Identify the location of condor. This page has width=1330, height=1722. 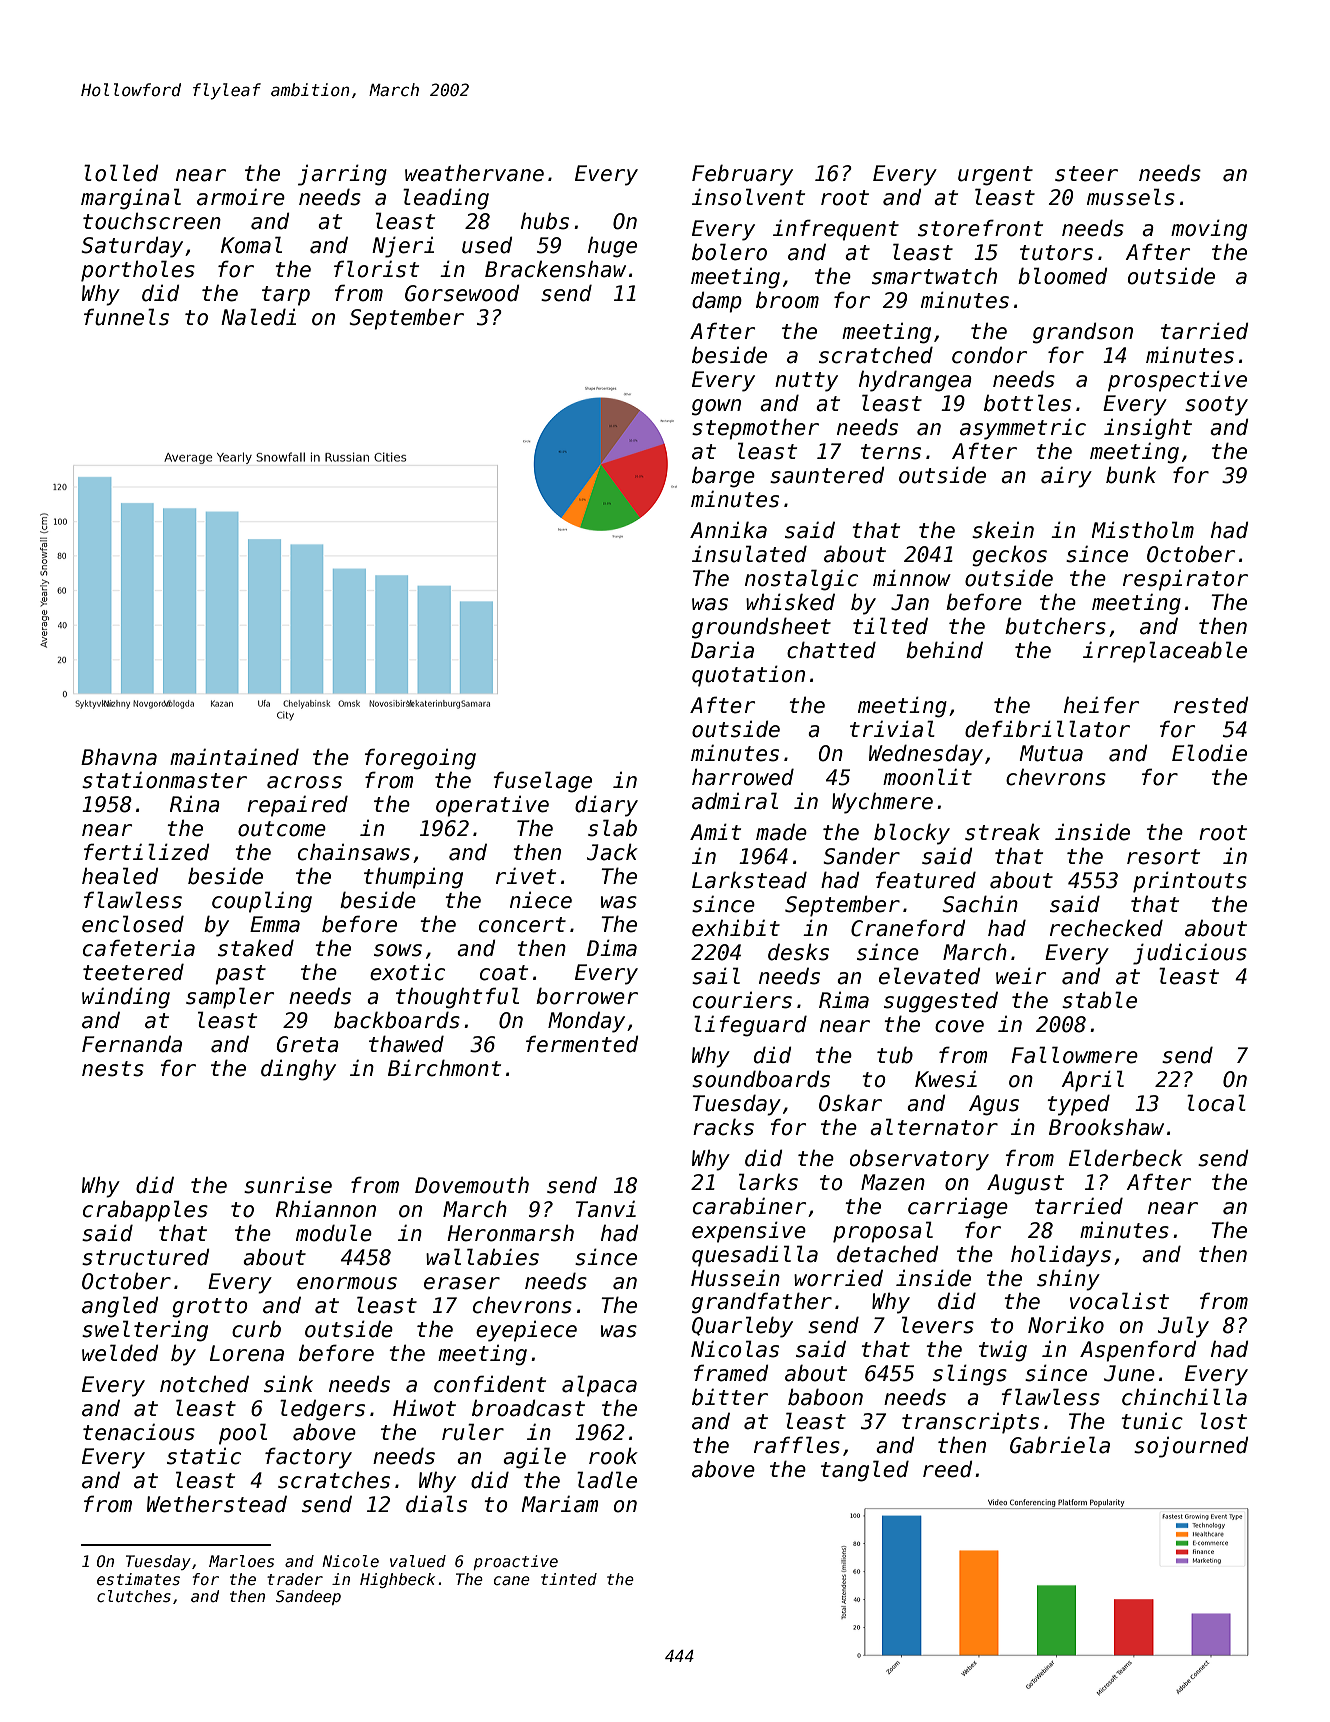
(989, 355).
